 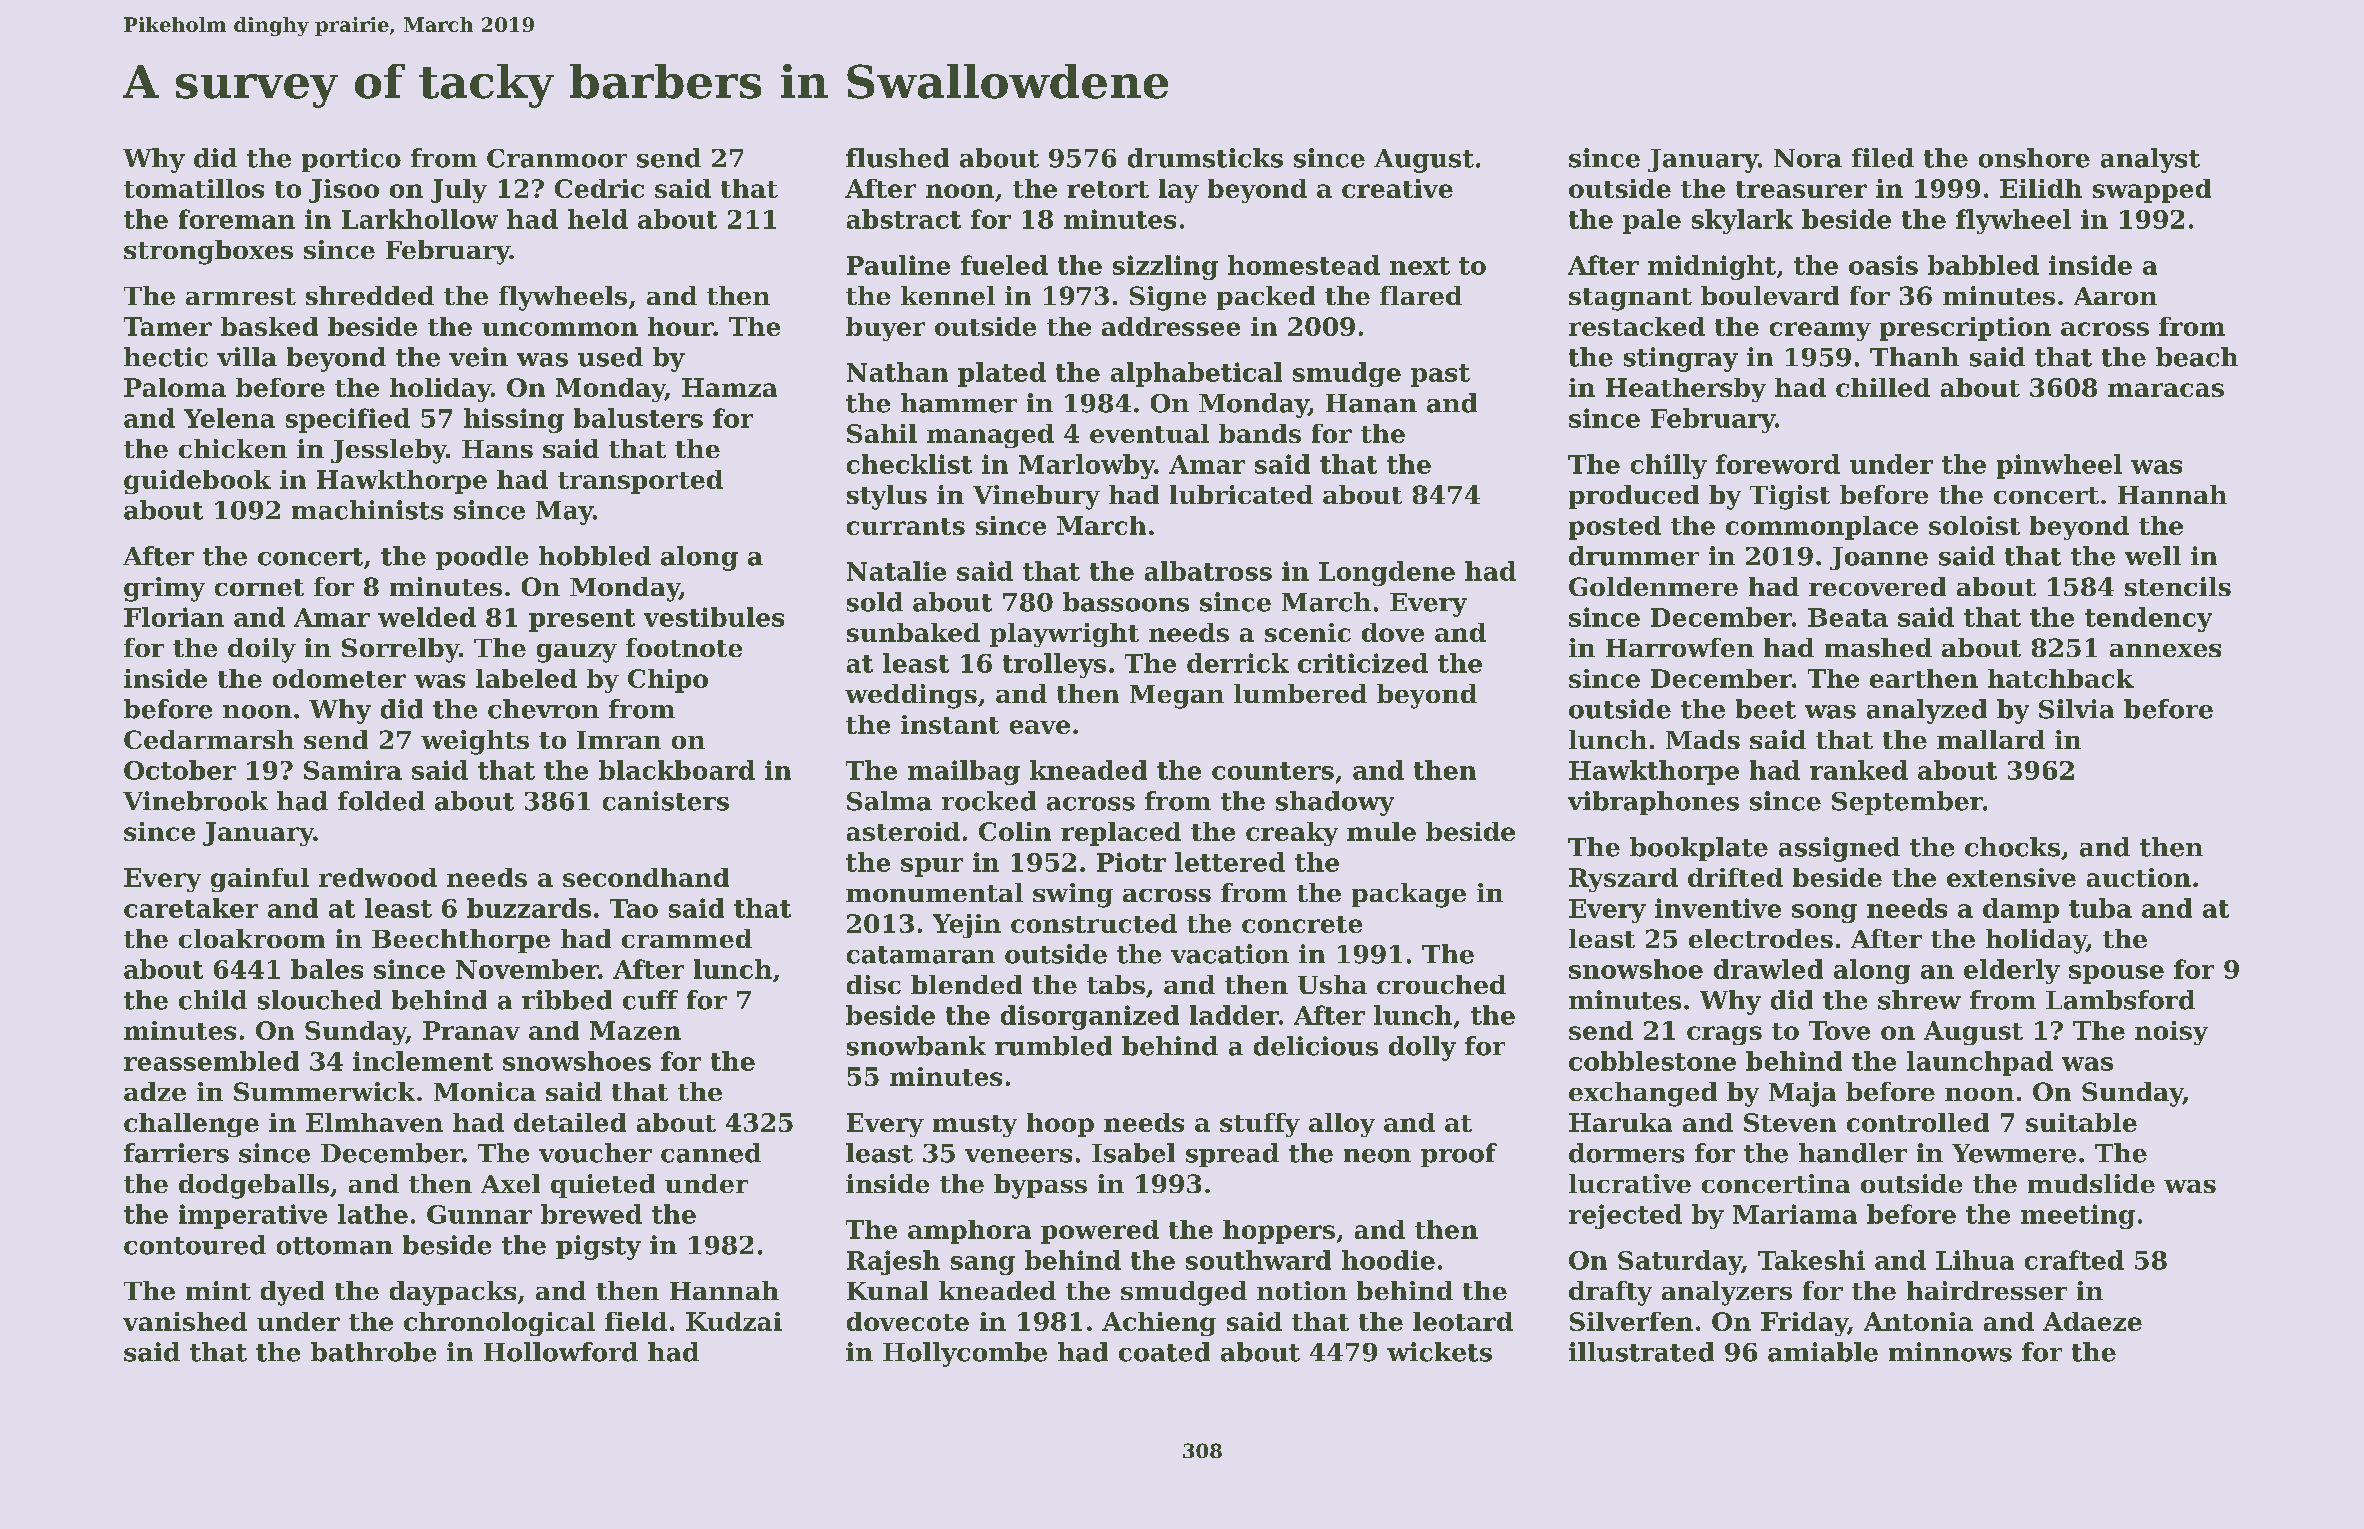 I want to click on tuba, so click(x=2100, y=908).
